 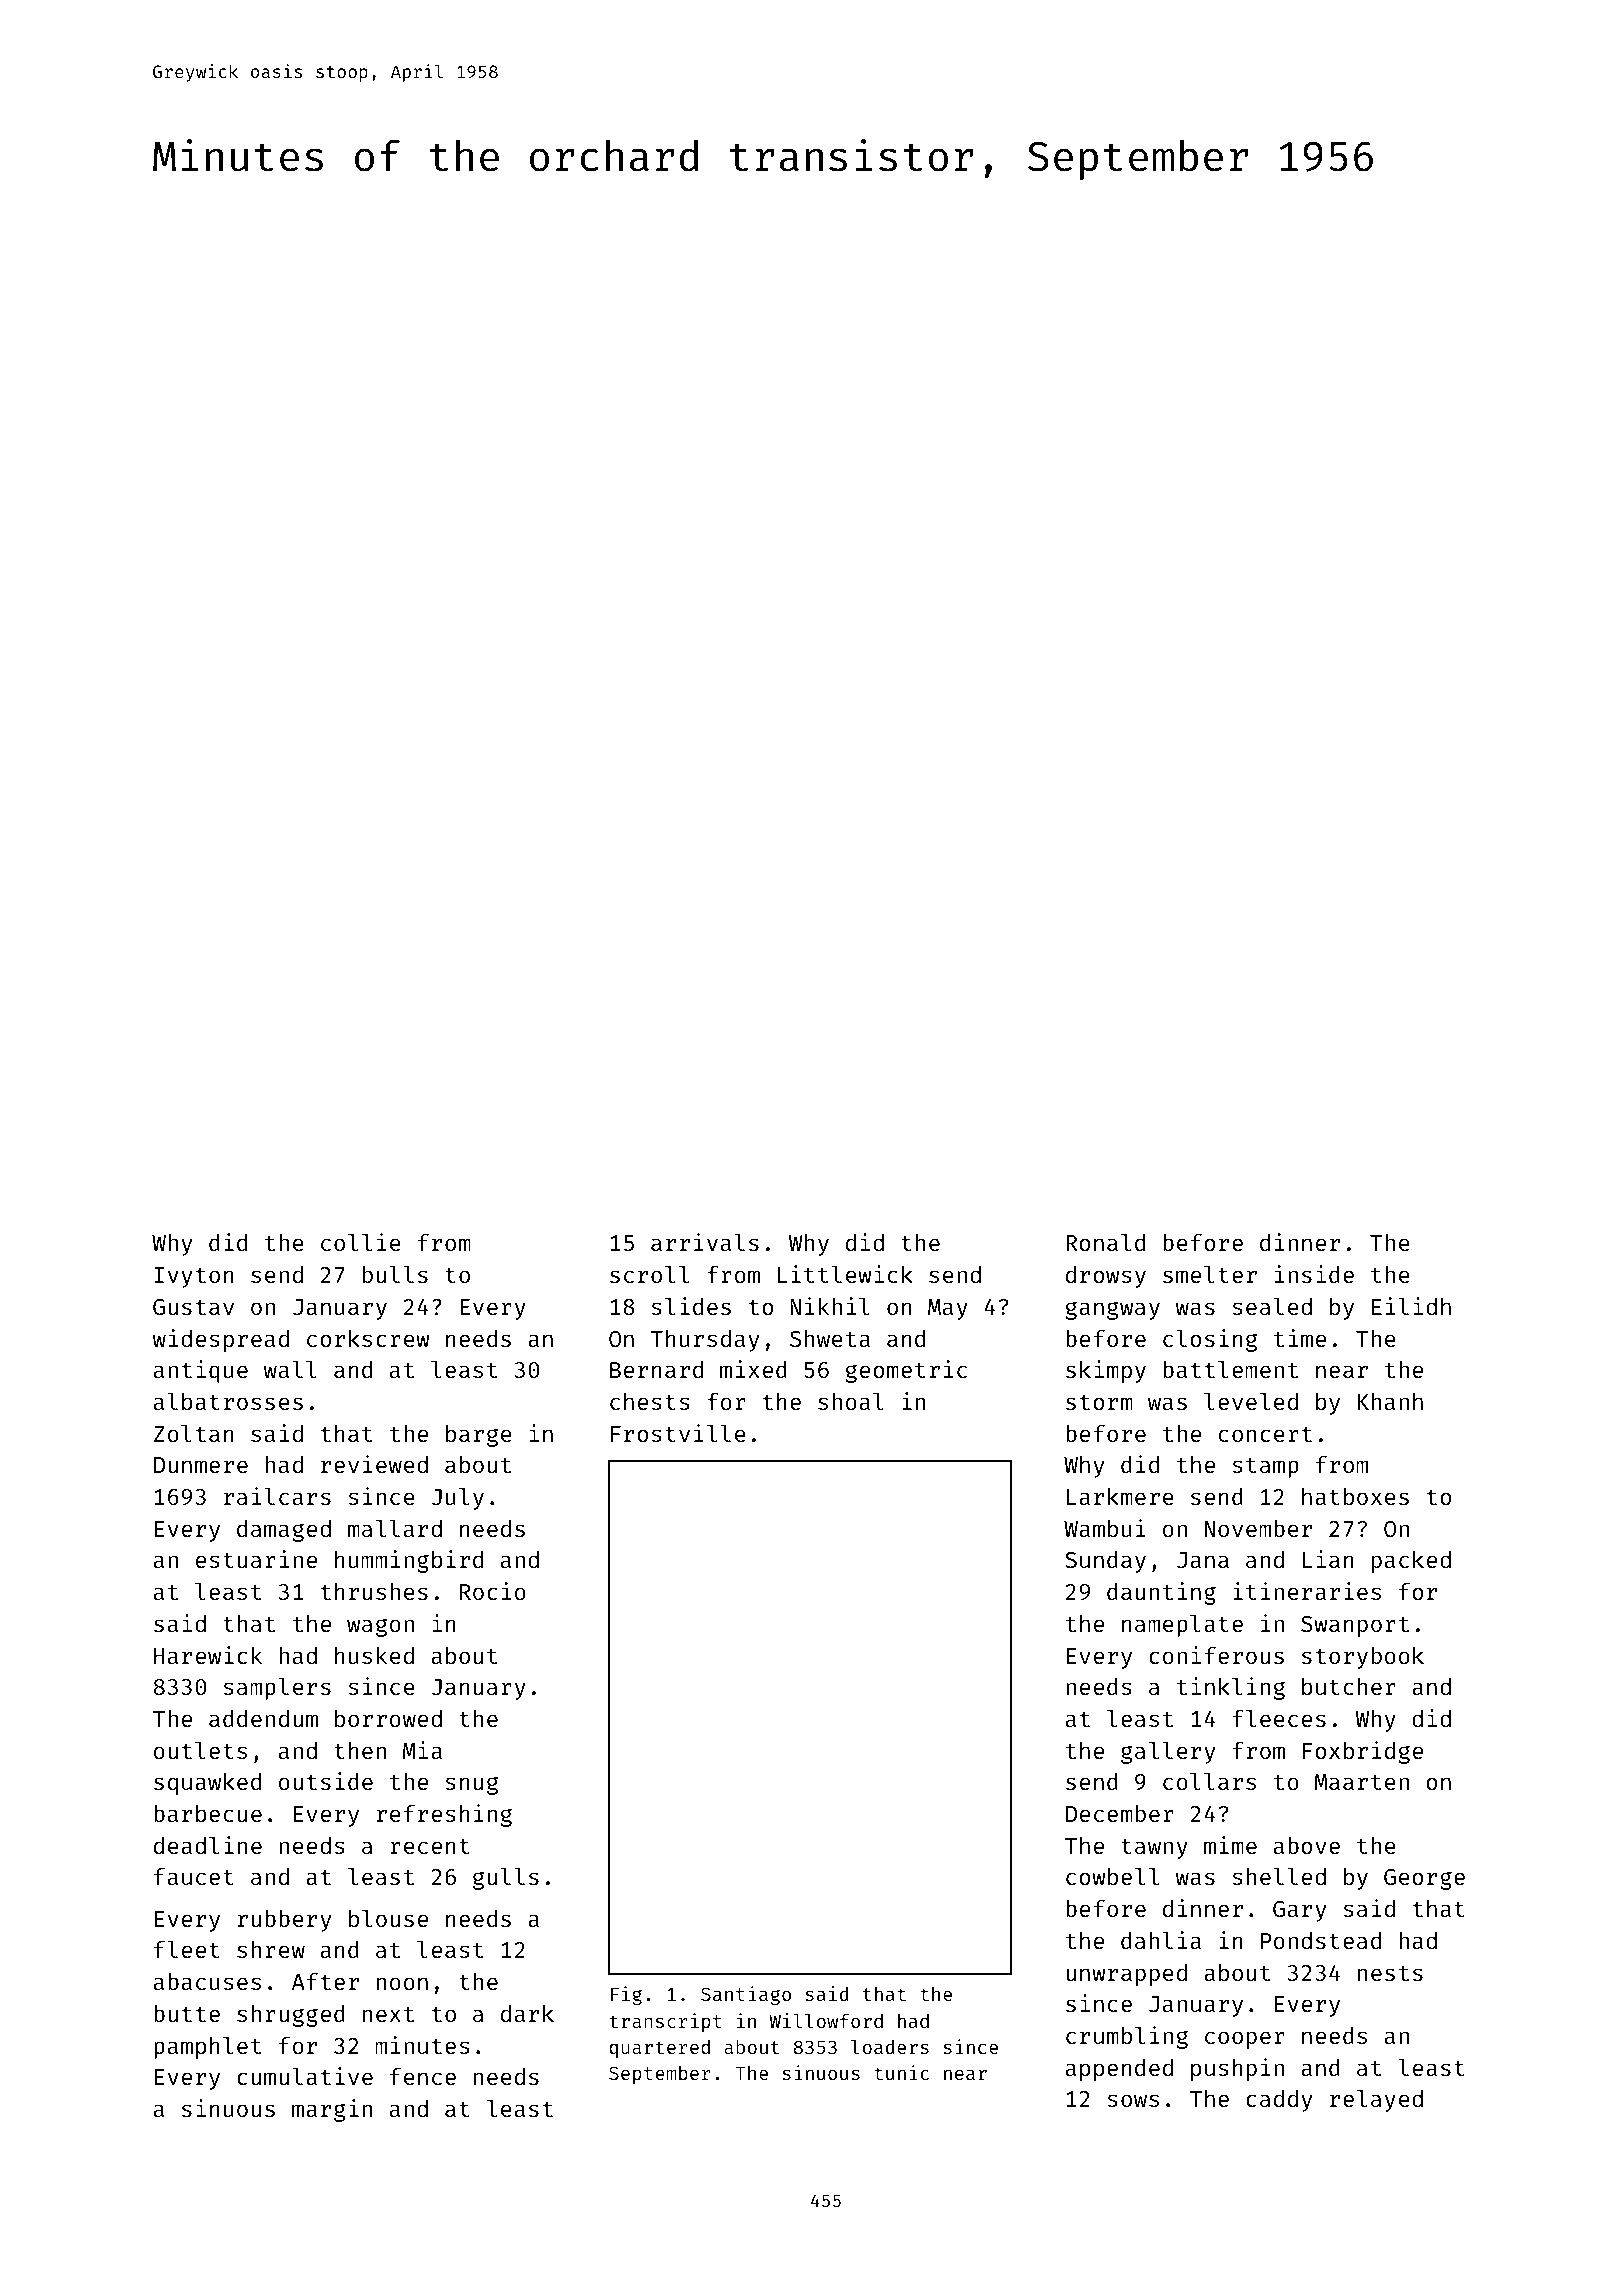 I want to click on skimpy, so click(x=1106, y=1371).
